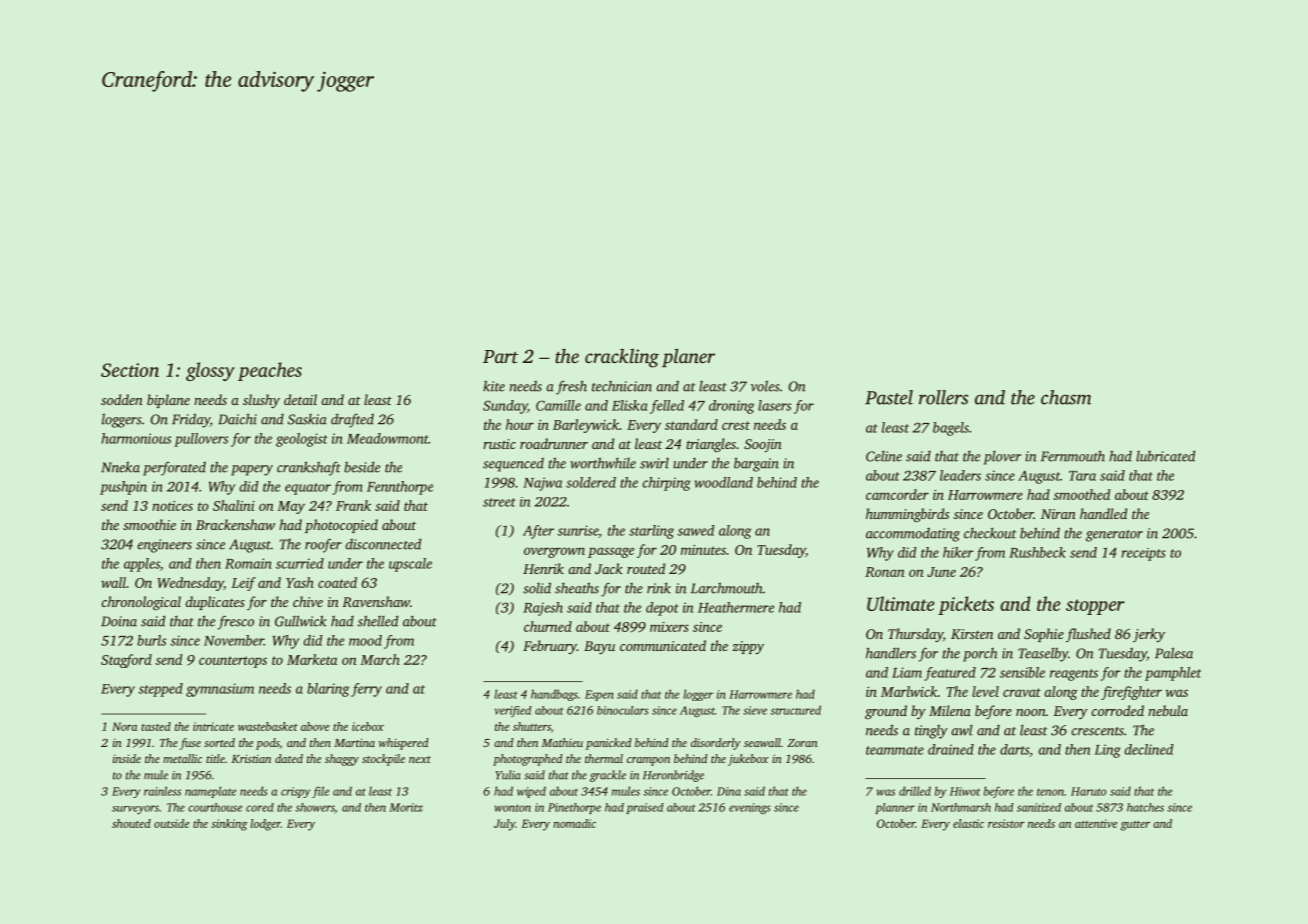 The image size is (1308, 924). I want to click on engineers, so click(164, 546).
